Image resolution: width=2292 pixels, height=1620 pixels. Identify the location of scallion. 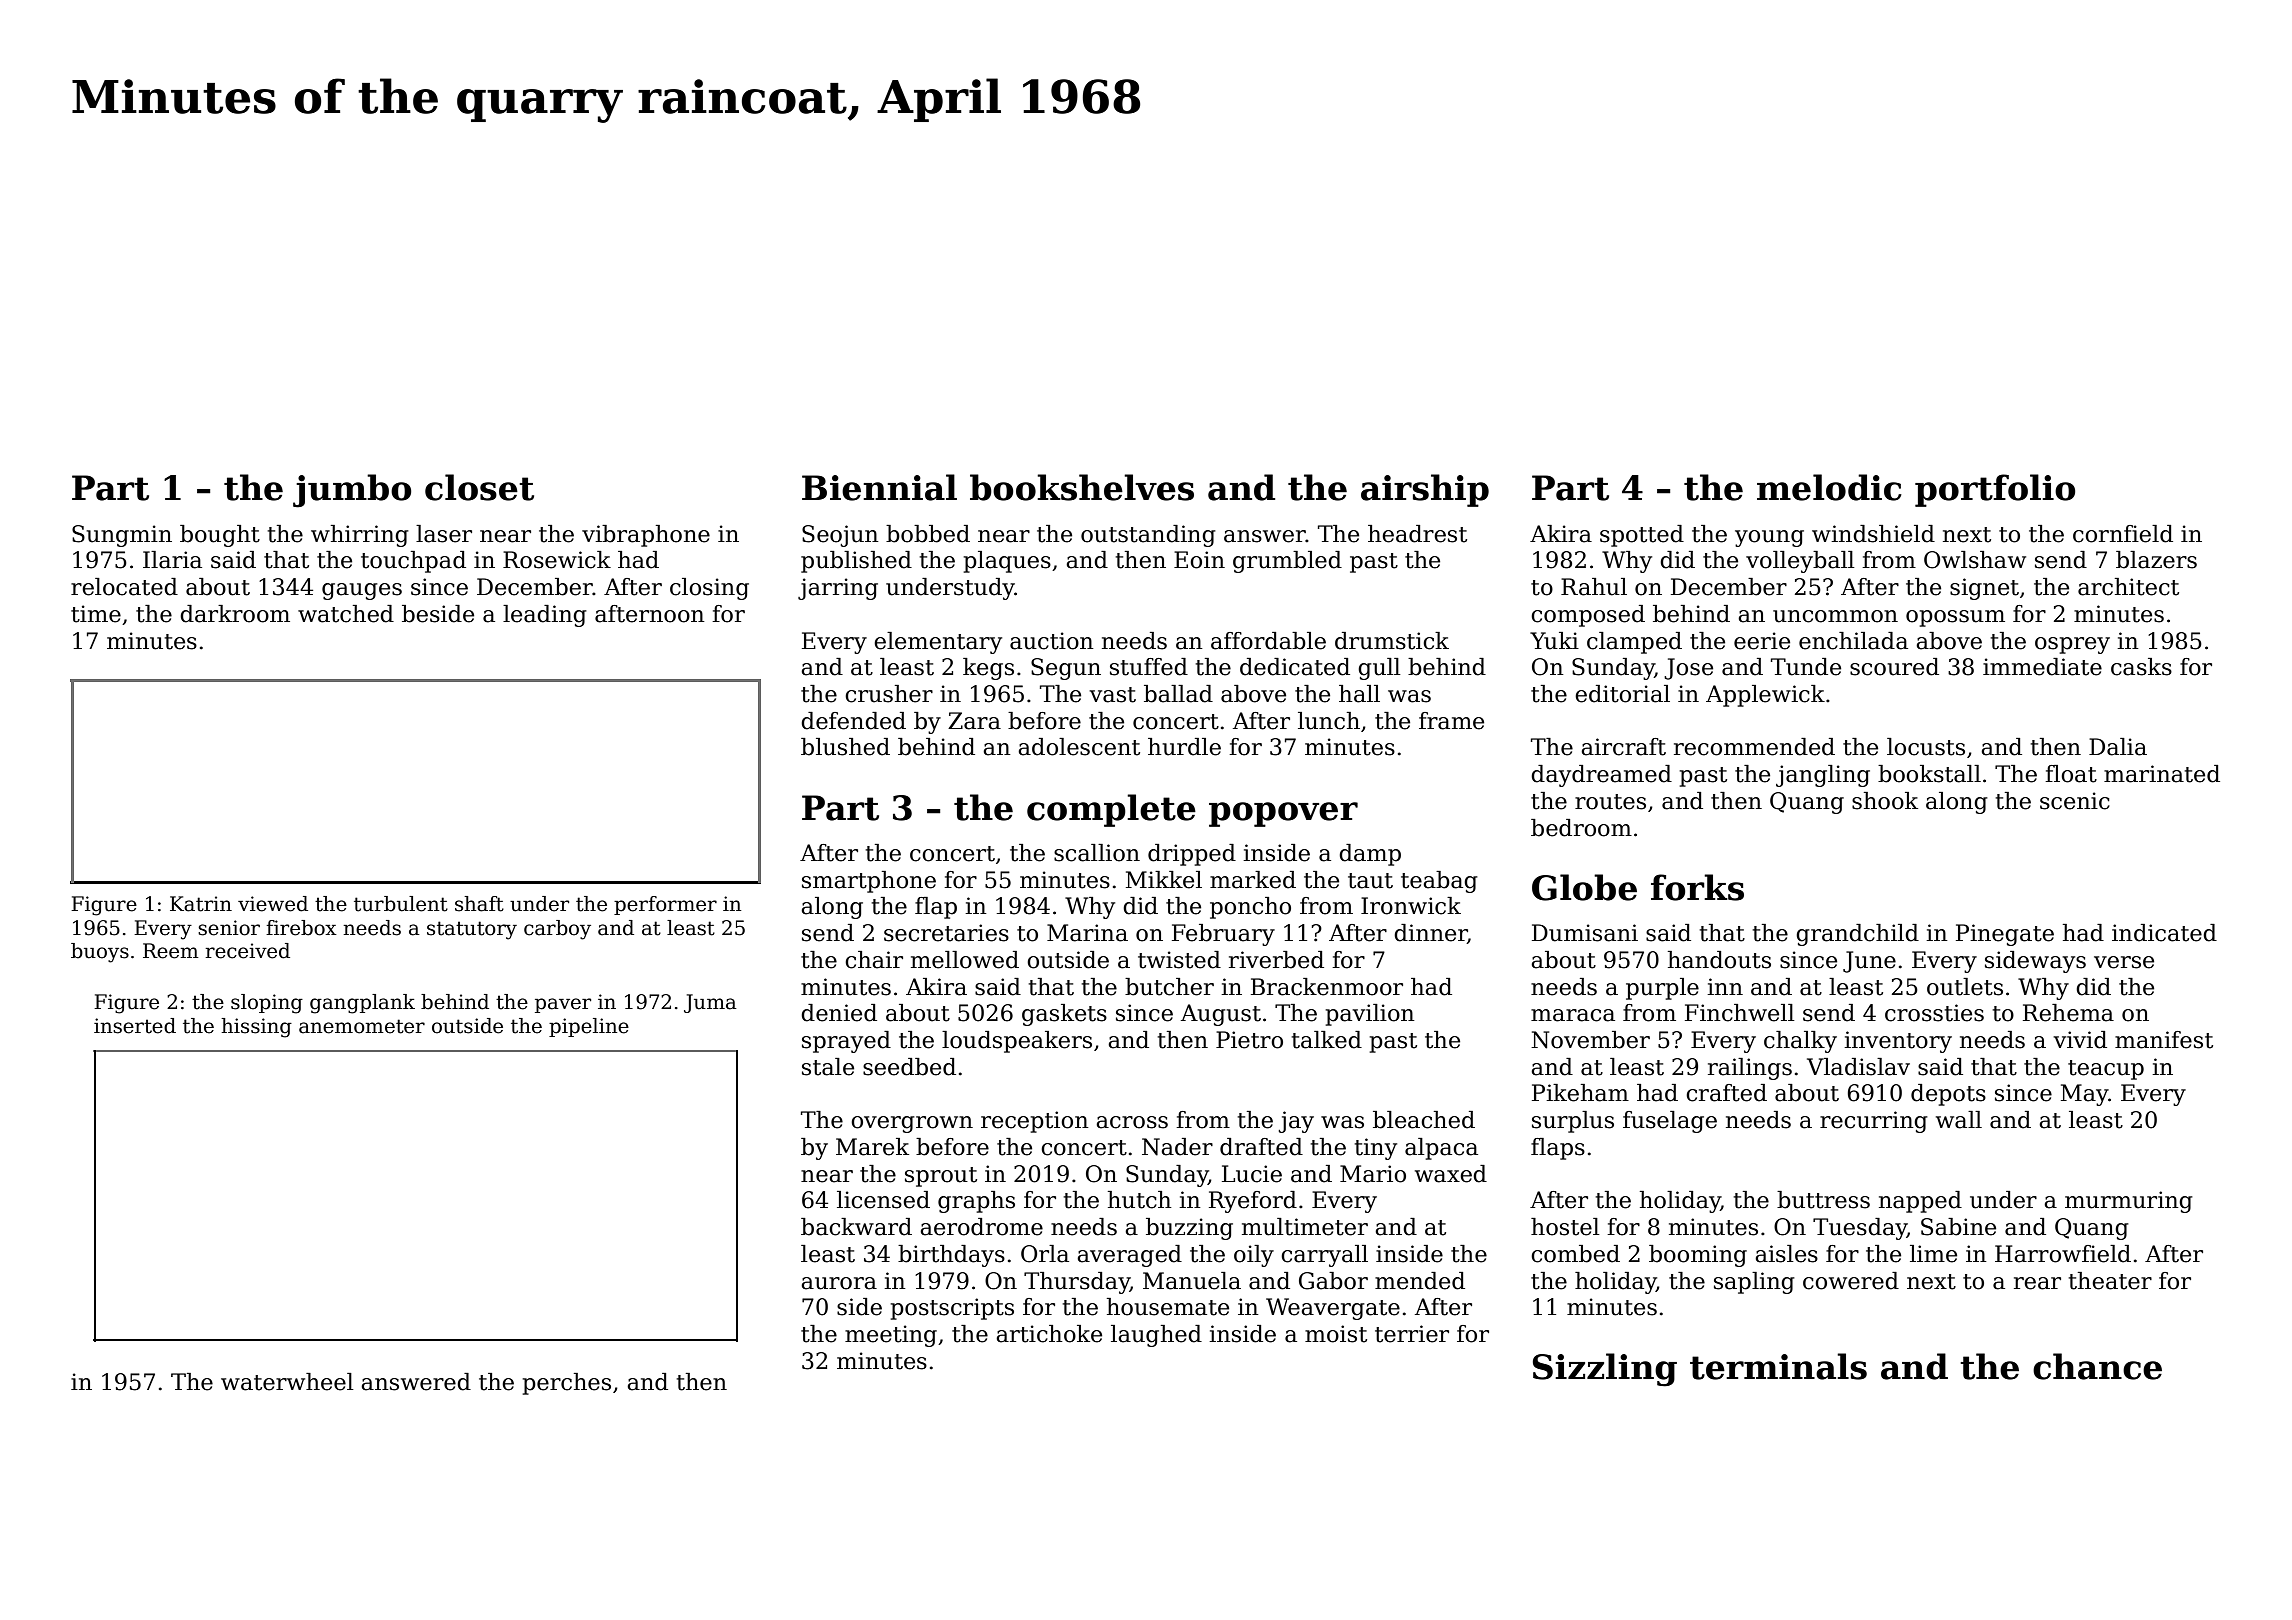
(1097, 853).
